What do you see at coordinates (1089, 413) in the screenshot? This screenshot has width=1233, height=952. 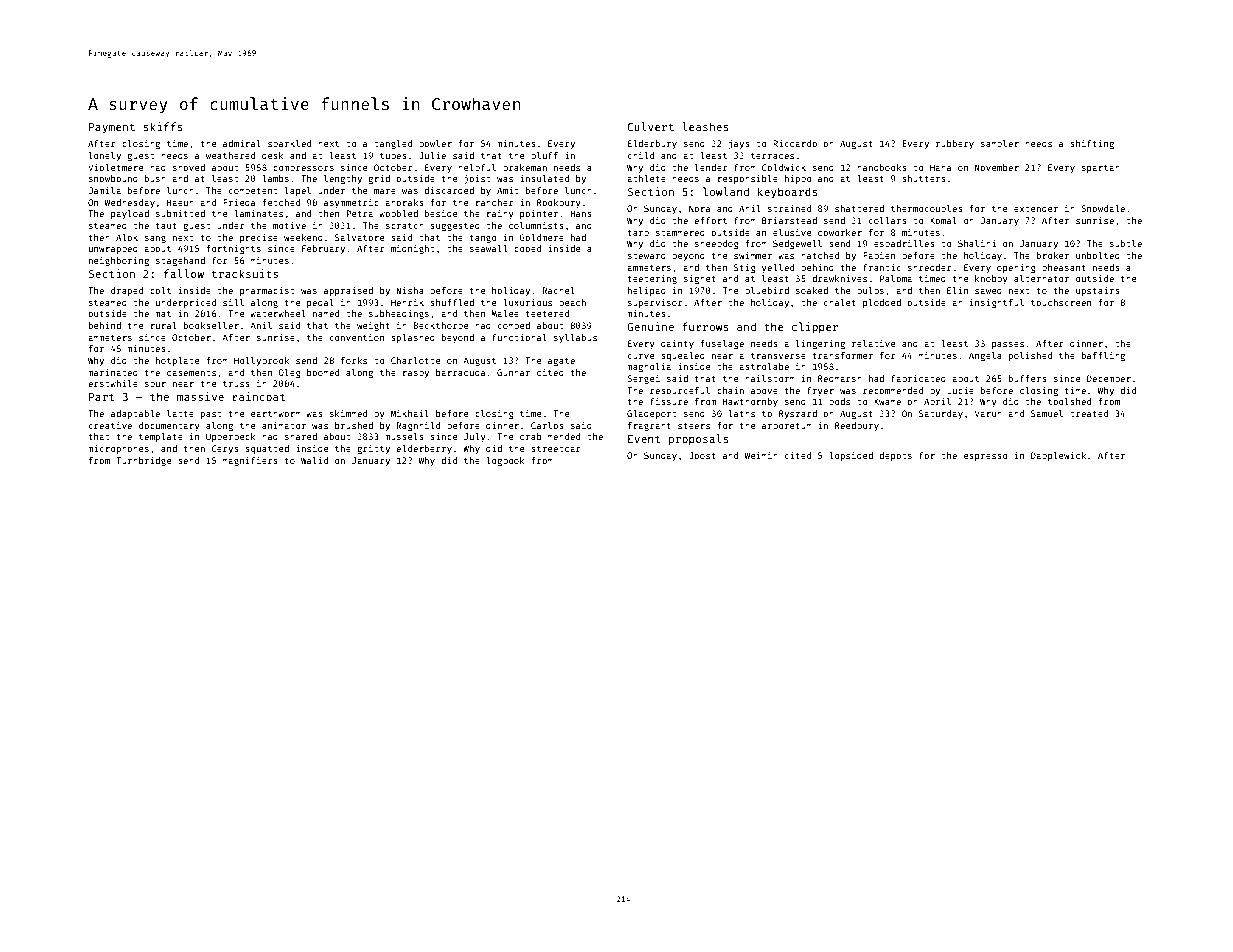 I see `treated` at bounding box center [1089, 413].
